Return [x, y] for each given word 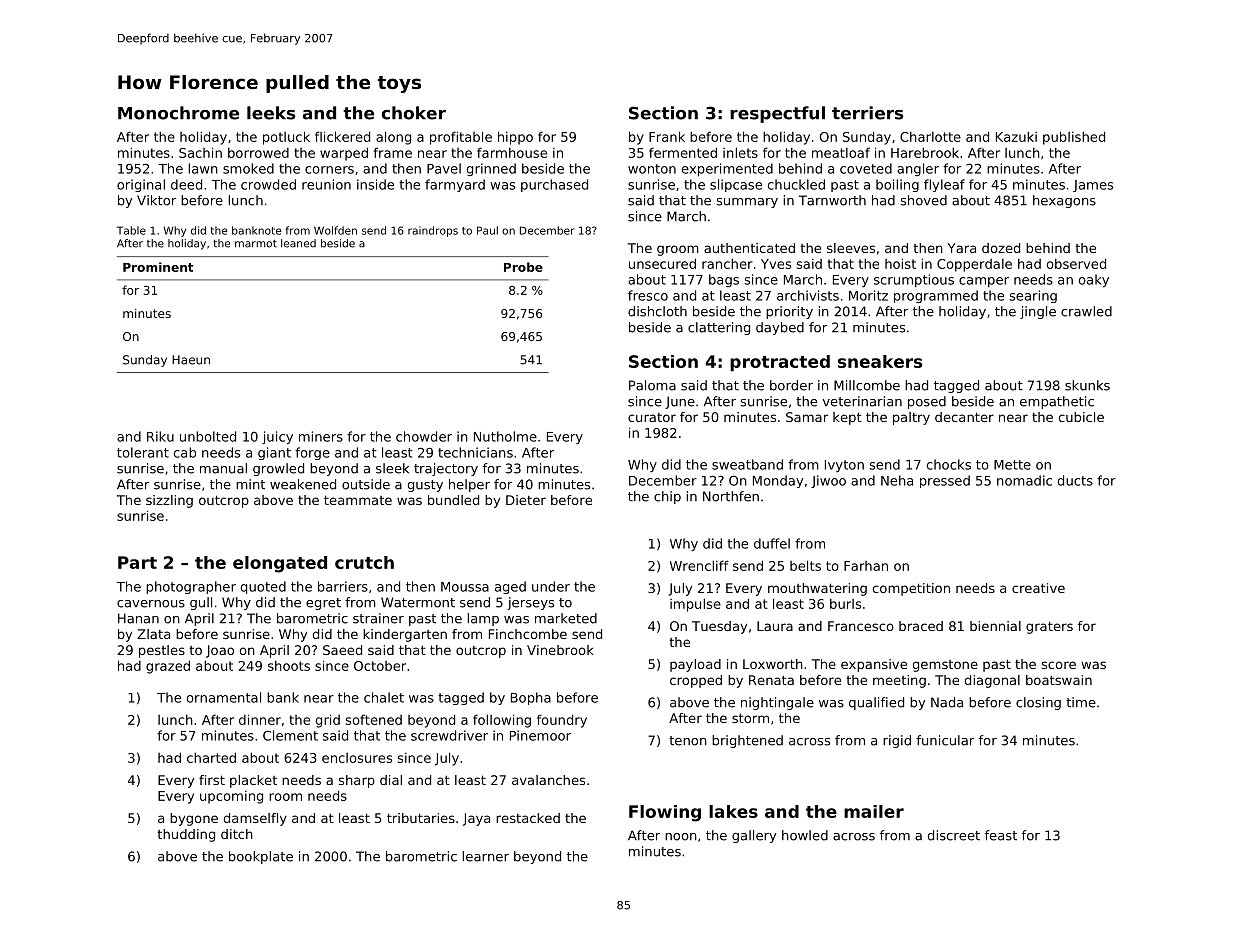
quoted [263, 587]
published [1074, 138]
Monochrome [178, 113]
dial [391, 780]
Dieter [526, 500]
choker [414, 113]
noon [681, 837]
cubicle [1081, 417]
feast [1001, 835]
